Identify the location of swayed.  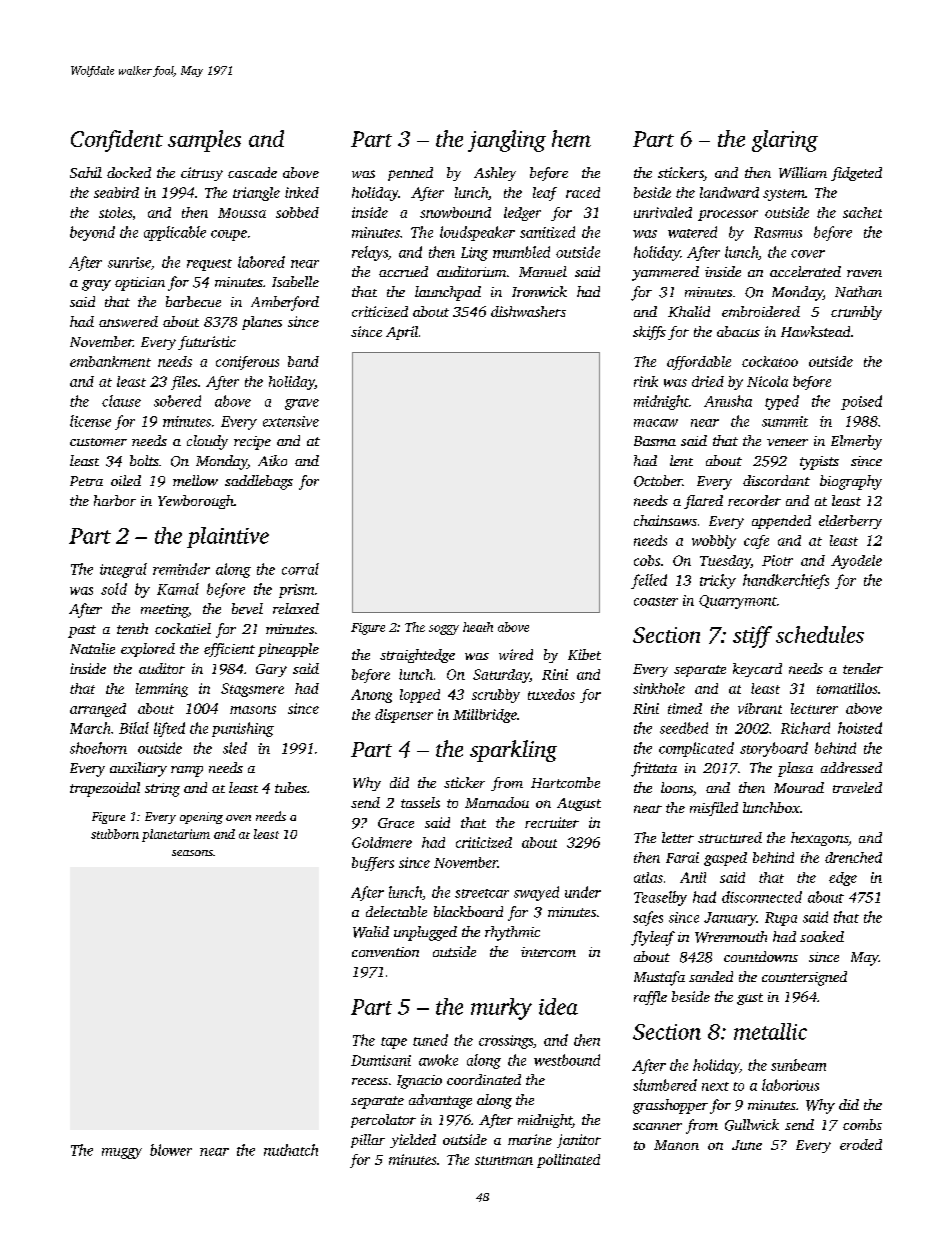
(536, 893).
